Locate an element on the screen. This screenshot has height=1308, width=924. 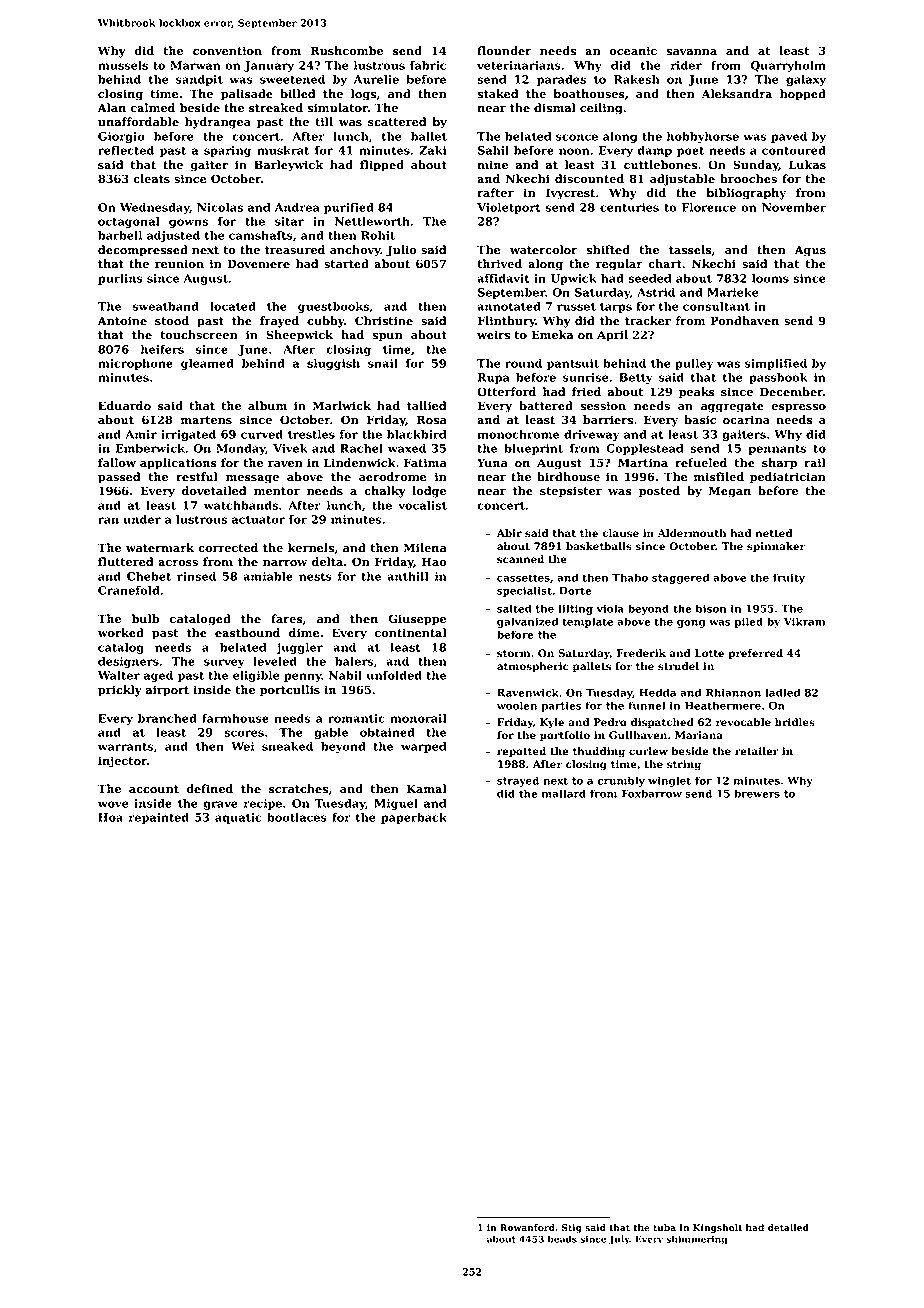
beads is located at coordinates (562, 1239).
